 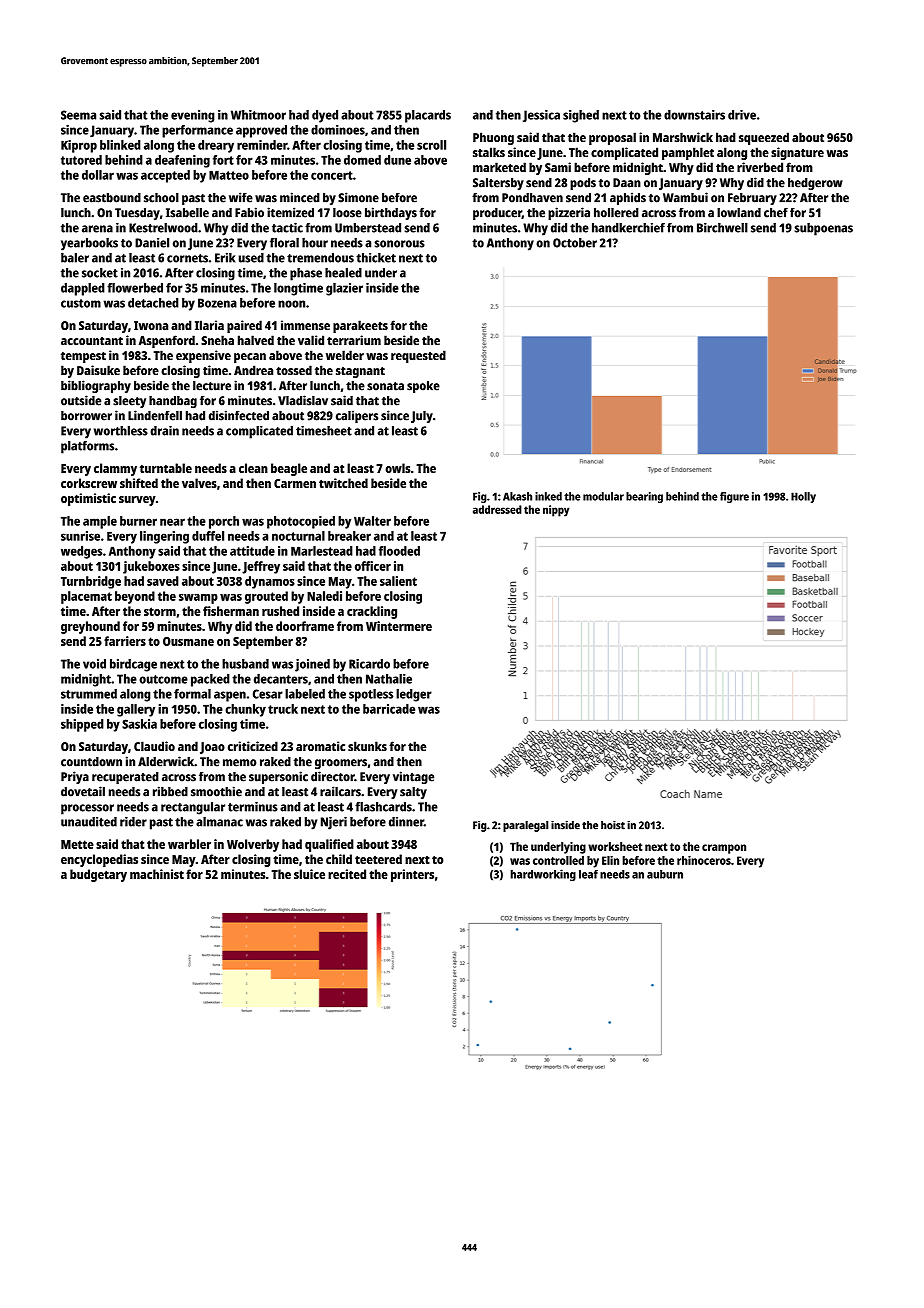 I want to click on Wambui, so click(x=685, y=197).
